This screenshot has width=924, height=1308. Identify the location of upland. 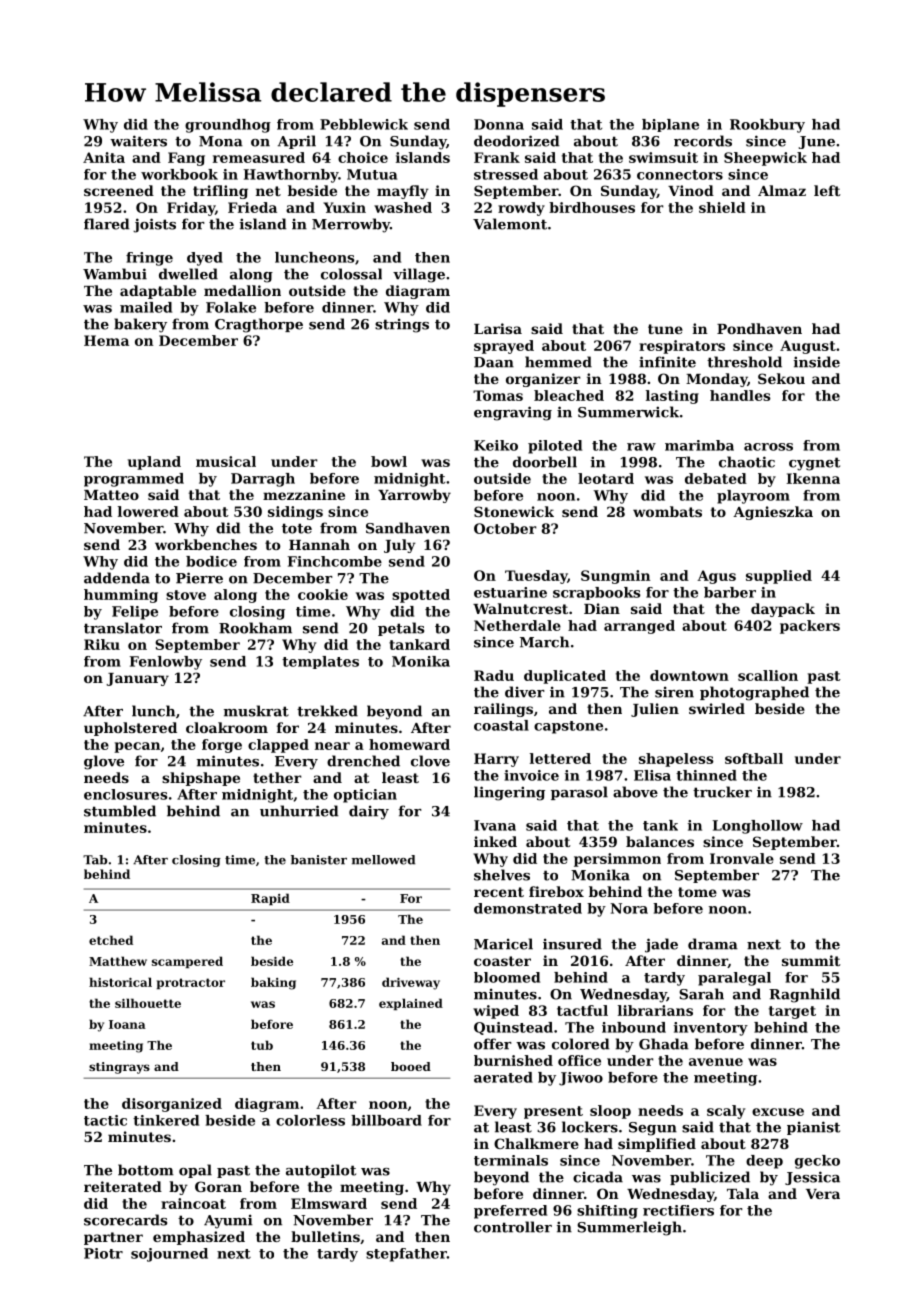
(154, 463).
